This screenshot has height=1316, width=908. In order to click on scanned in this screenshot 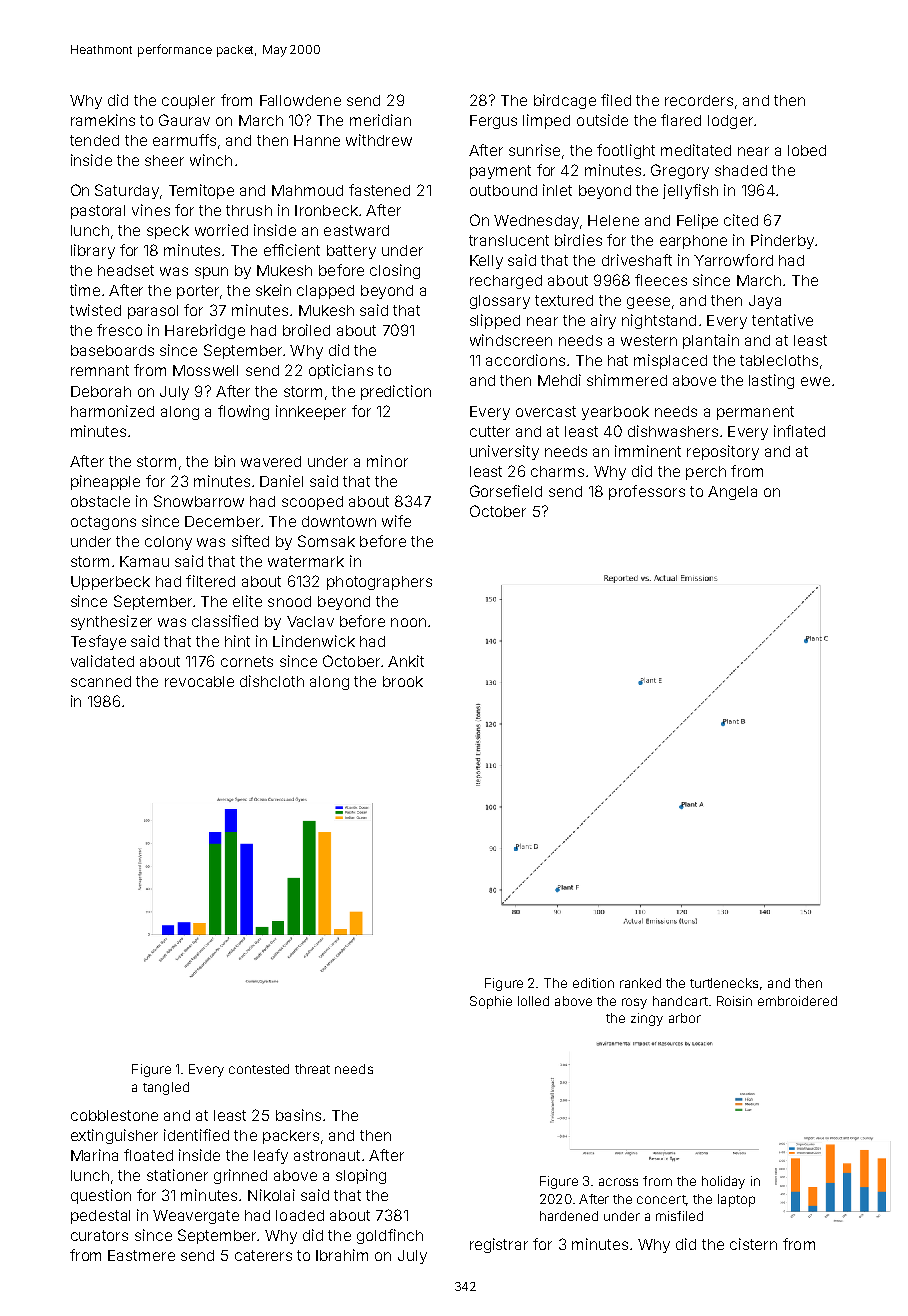, I will do `click(101, 681)`.
